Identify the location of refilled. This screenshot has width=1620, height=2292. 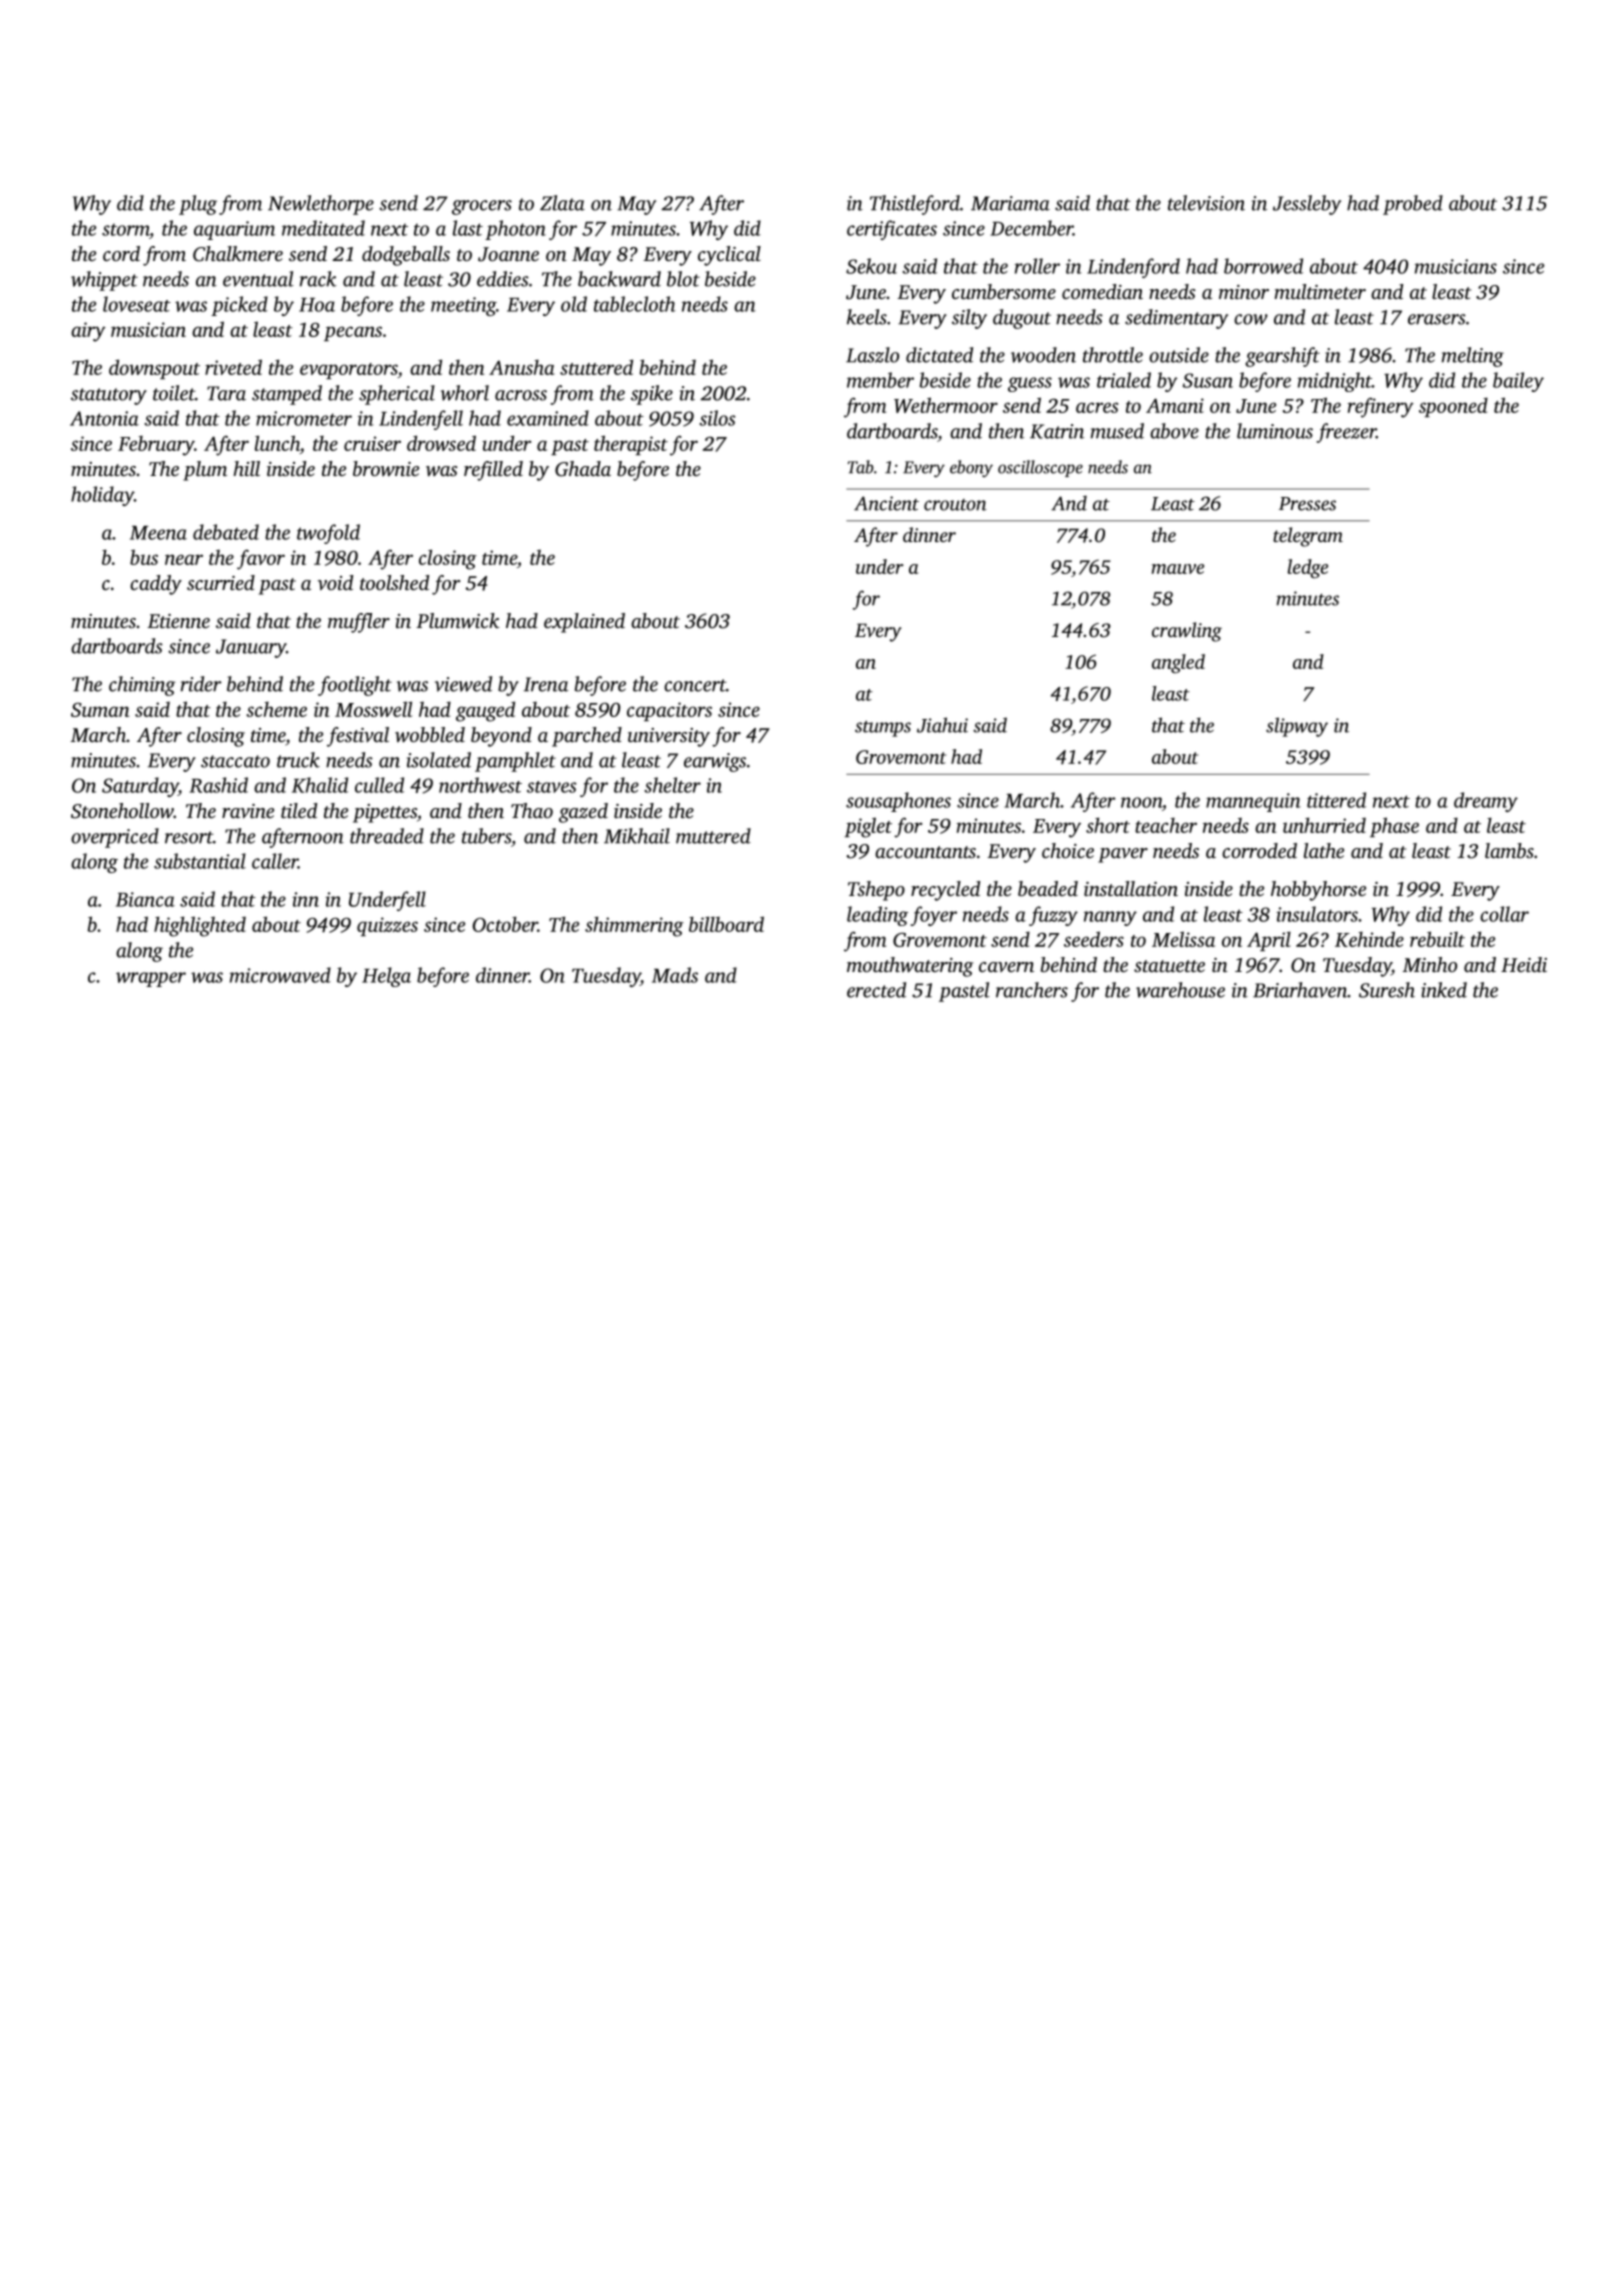
(493, 471).
